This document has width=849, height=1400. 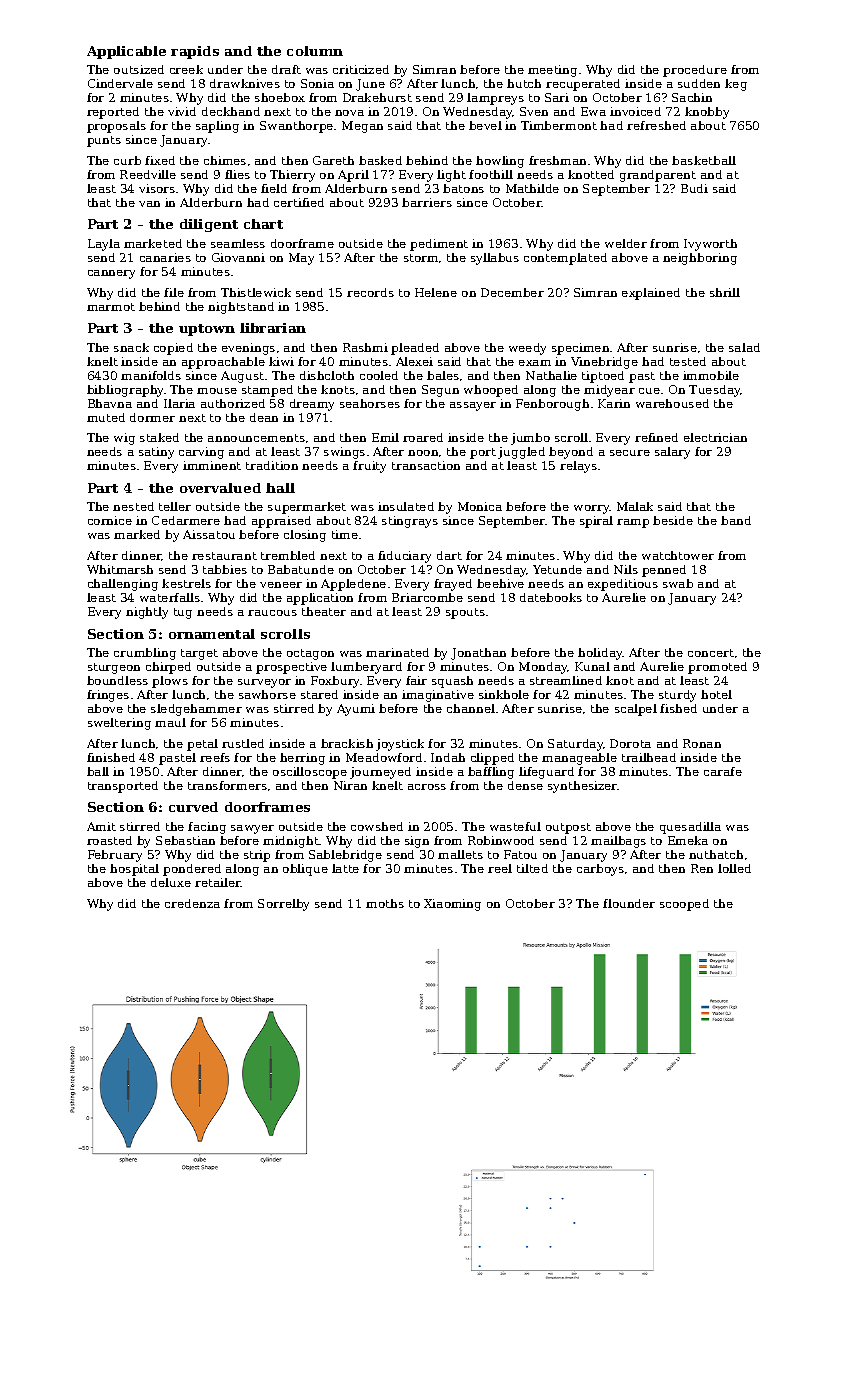 I want to click on credenza, so click(x=192, y=903).
